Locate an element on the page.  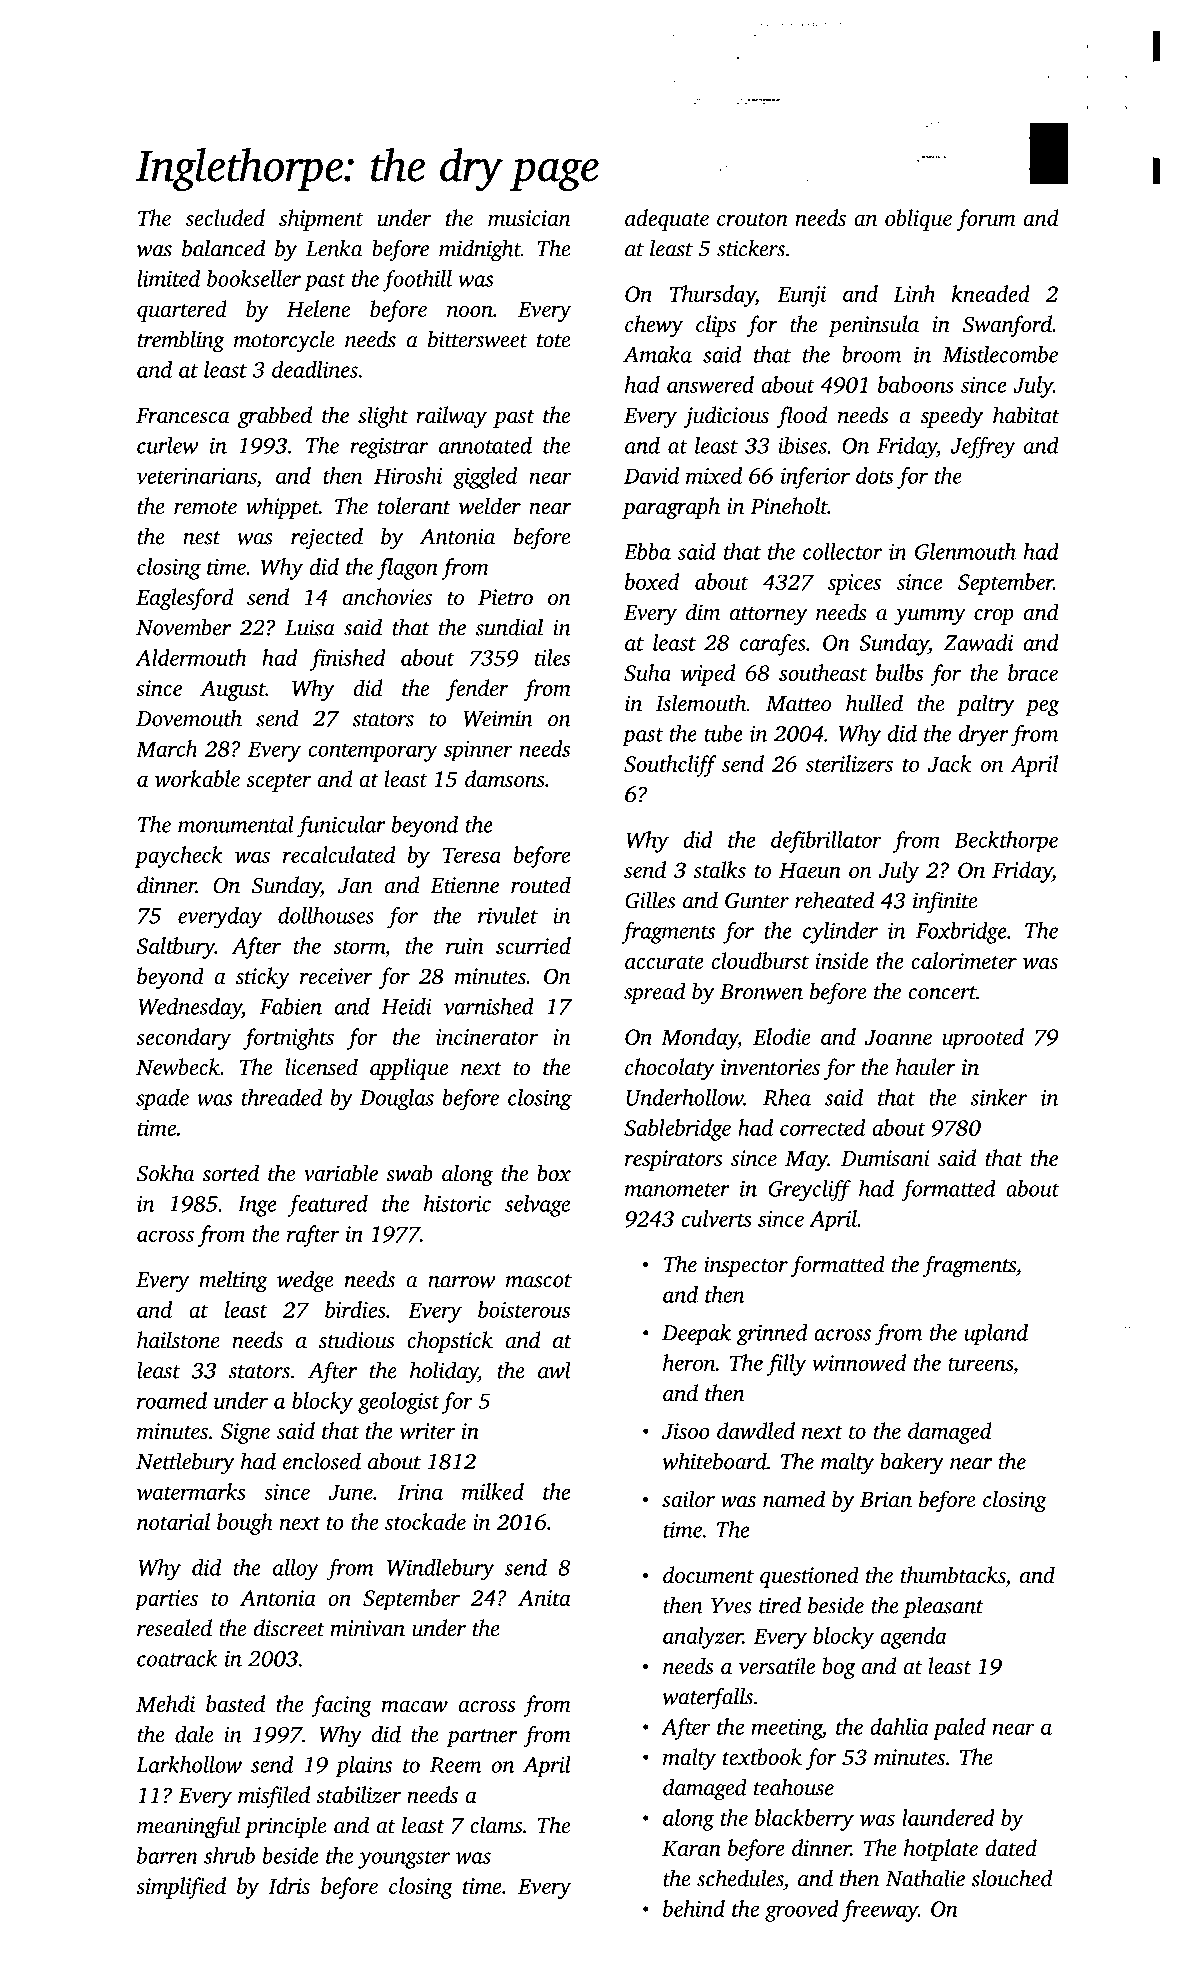
limited is located at coordinates (168, 278).
